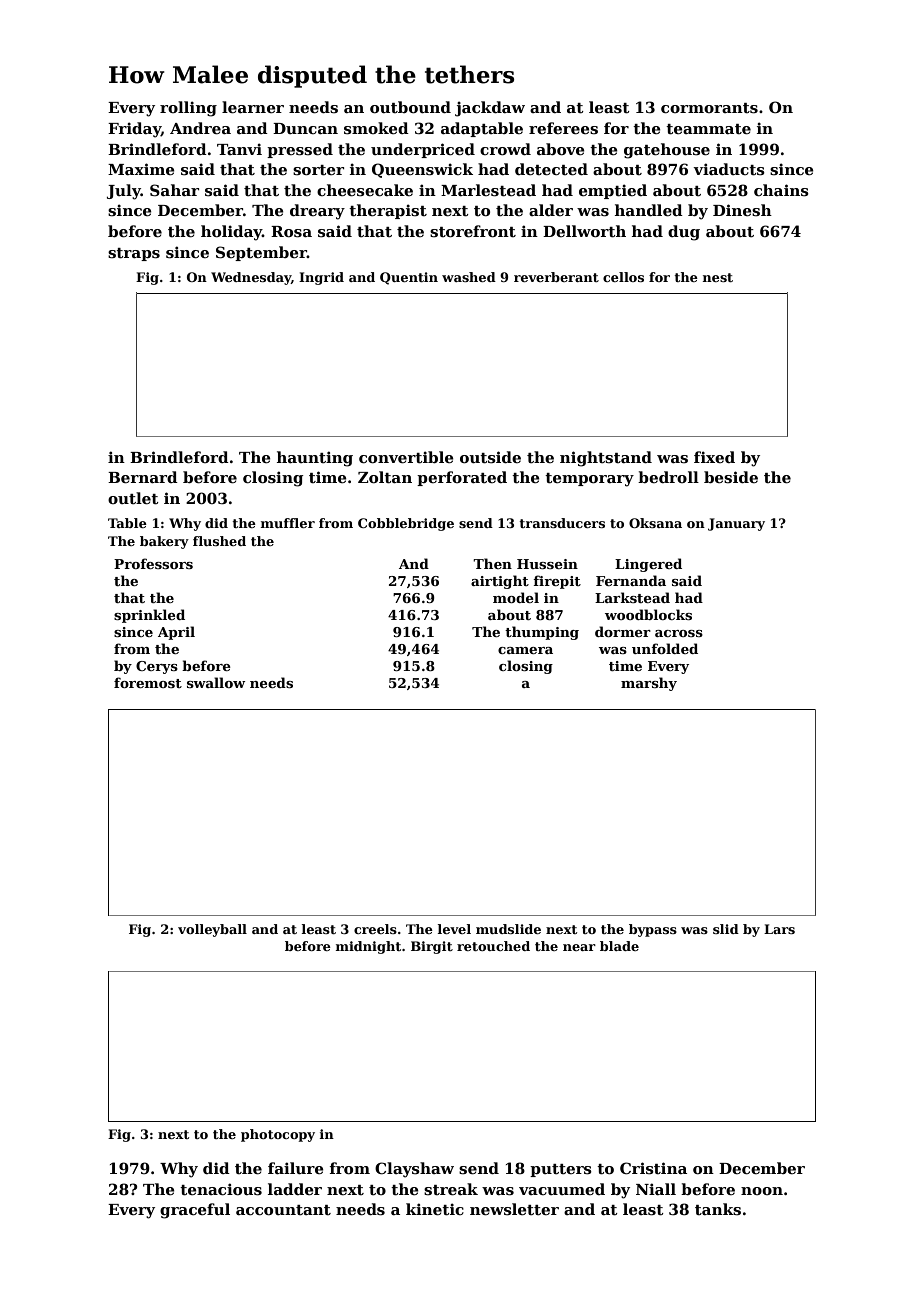 Image resolution: width=924 pixels, height=1308 pixels. I want to click on gatehouse, so click(667, 151).
